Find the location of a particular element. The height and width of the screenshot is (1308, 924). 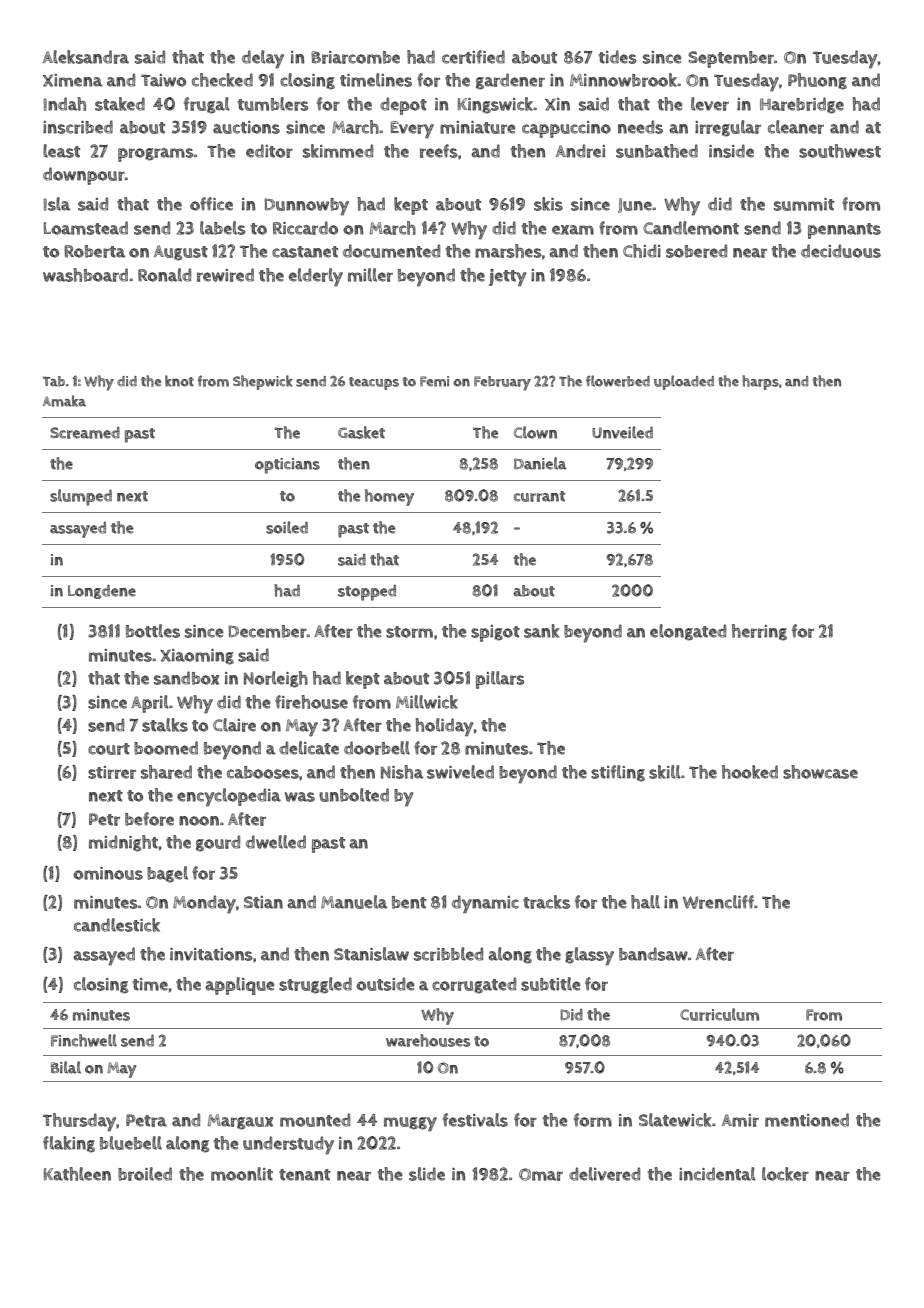

outside is located at coordinates (385, 984).
